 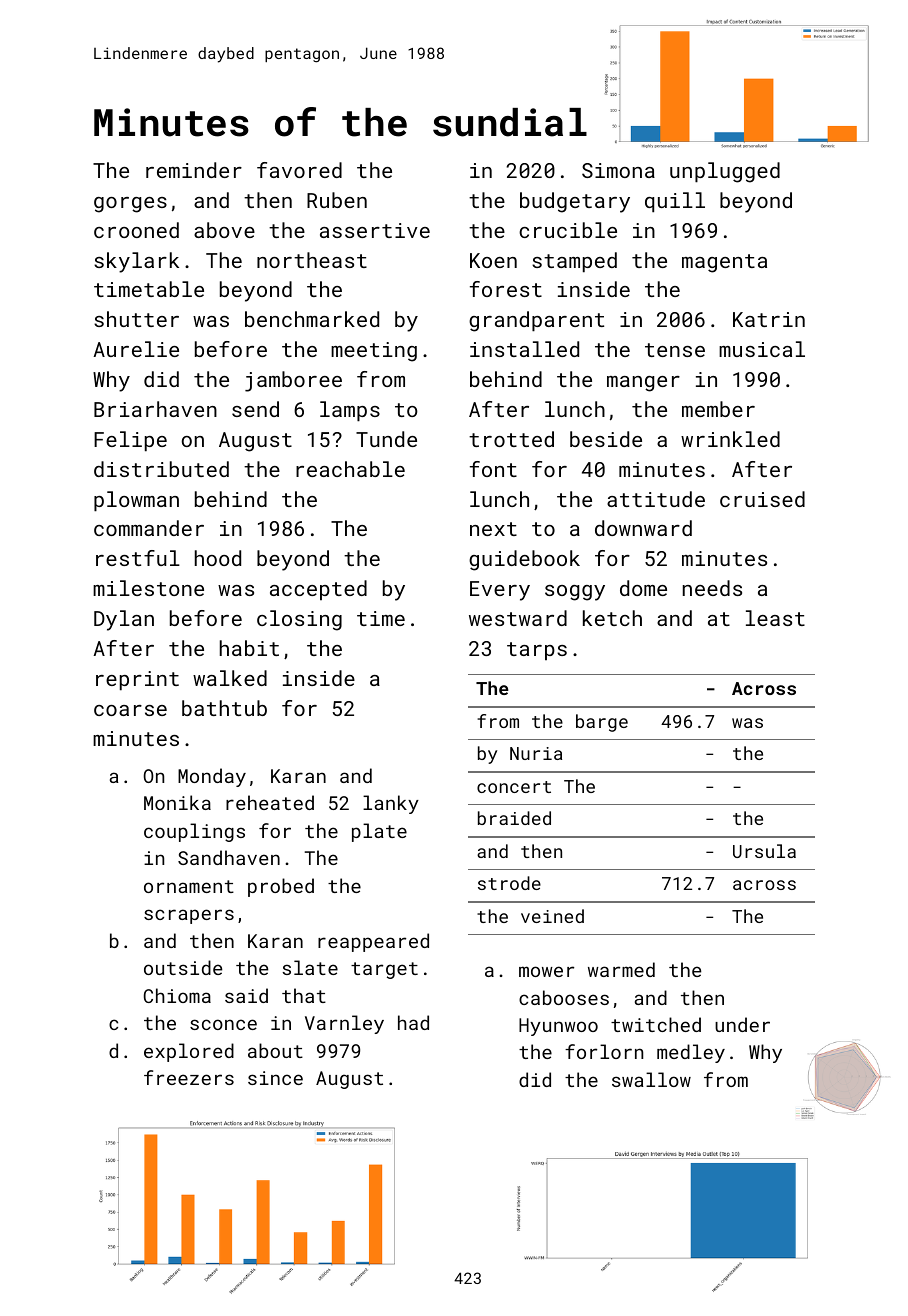 I want to click on least, so click(x=775, y=618).
